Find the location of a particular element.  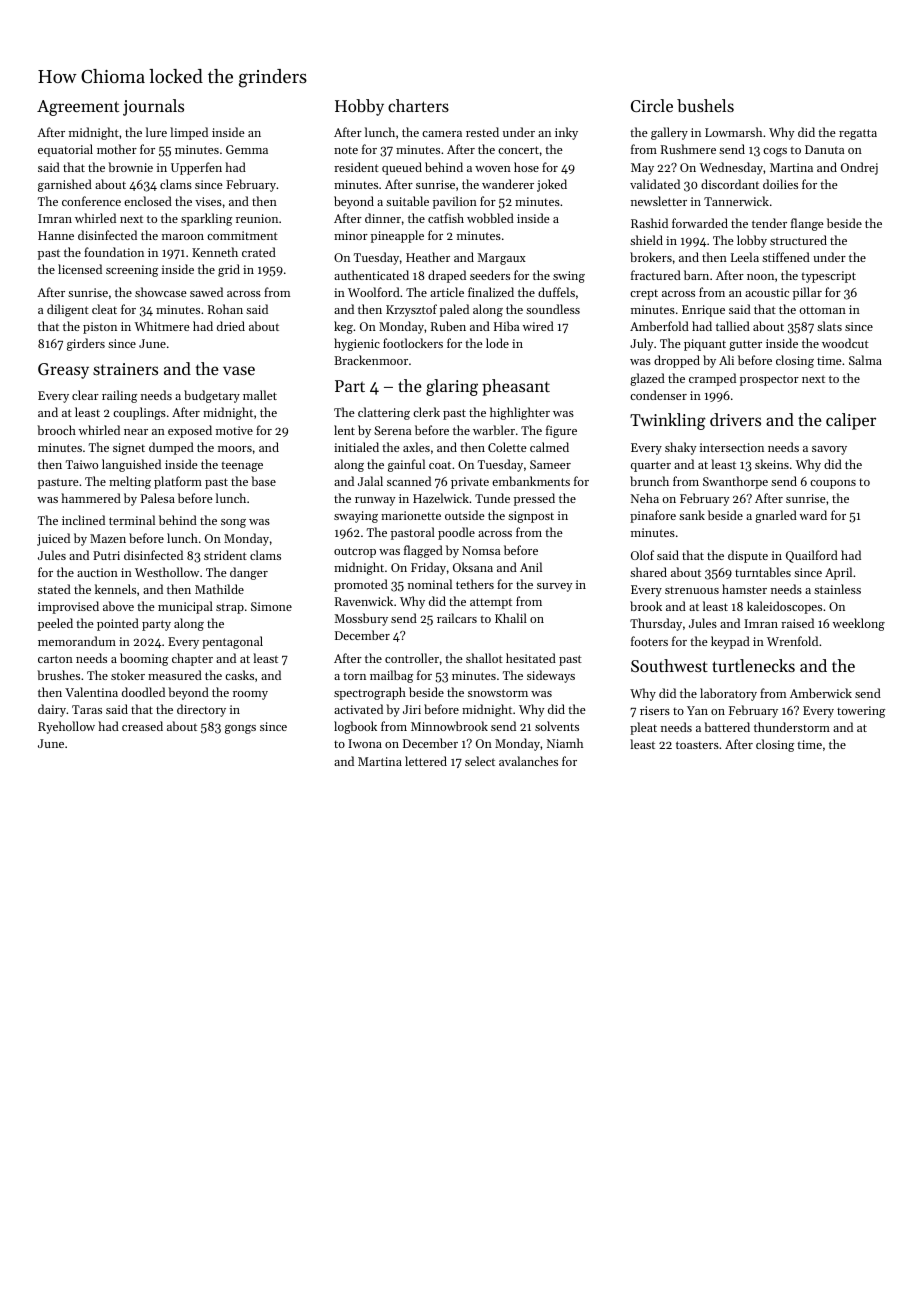

brooch is located at coordinates (56, 430).
